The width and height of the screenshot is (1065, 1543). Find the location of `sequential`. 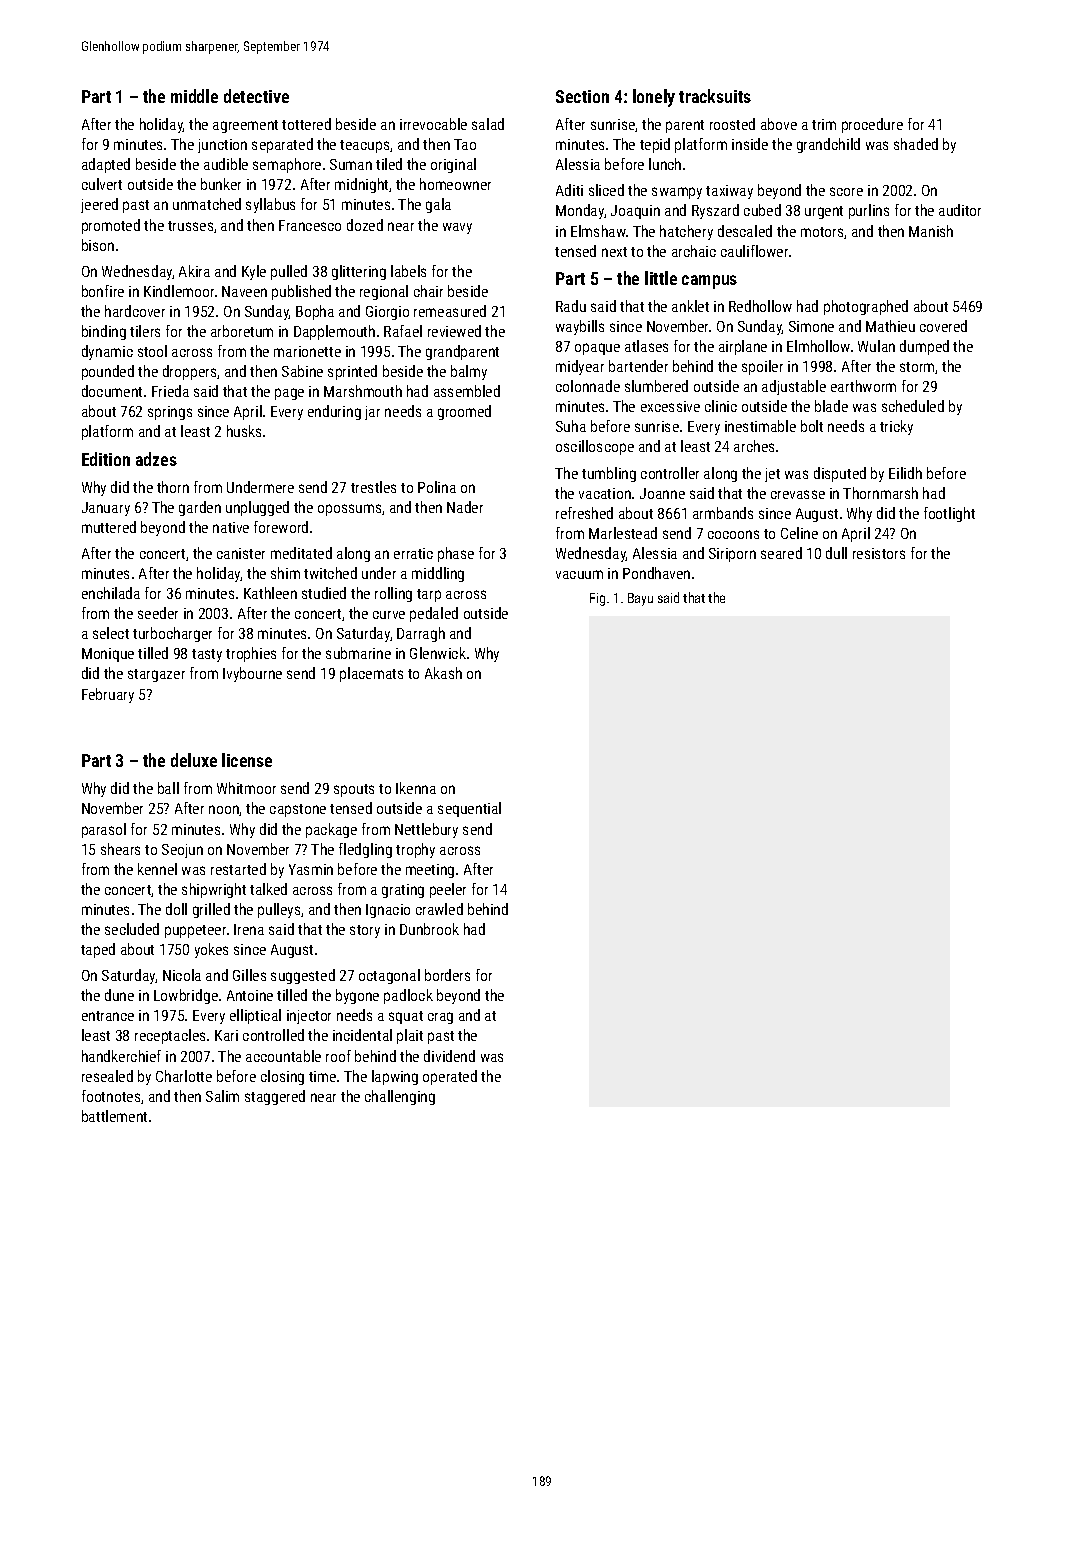

sequential is located at coordinates (469, 809).
